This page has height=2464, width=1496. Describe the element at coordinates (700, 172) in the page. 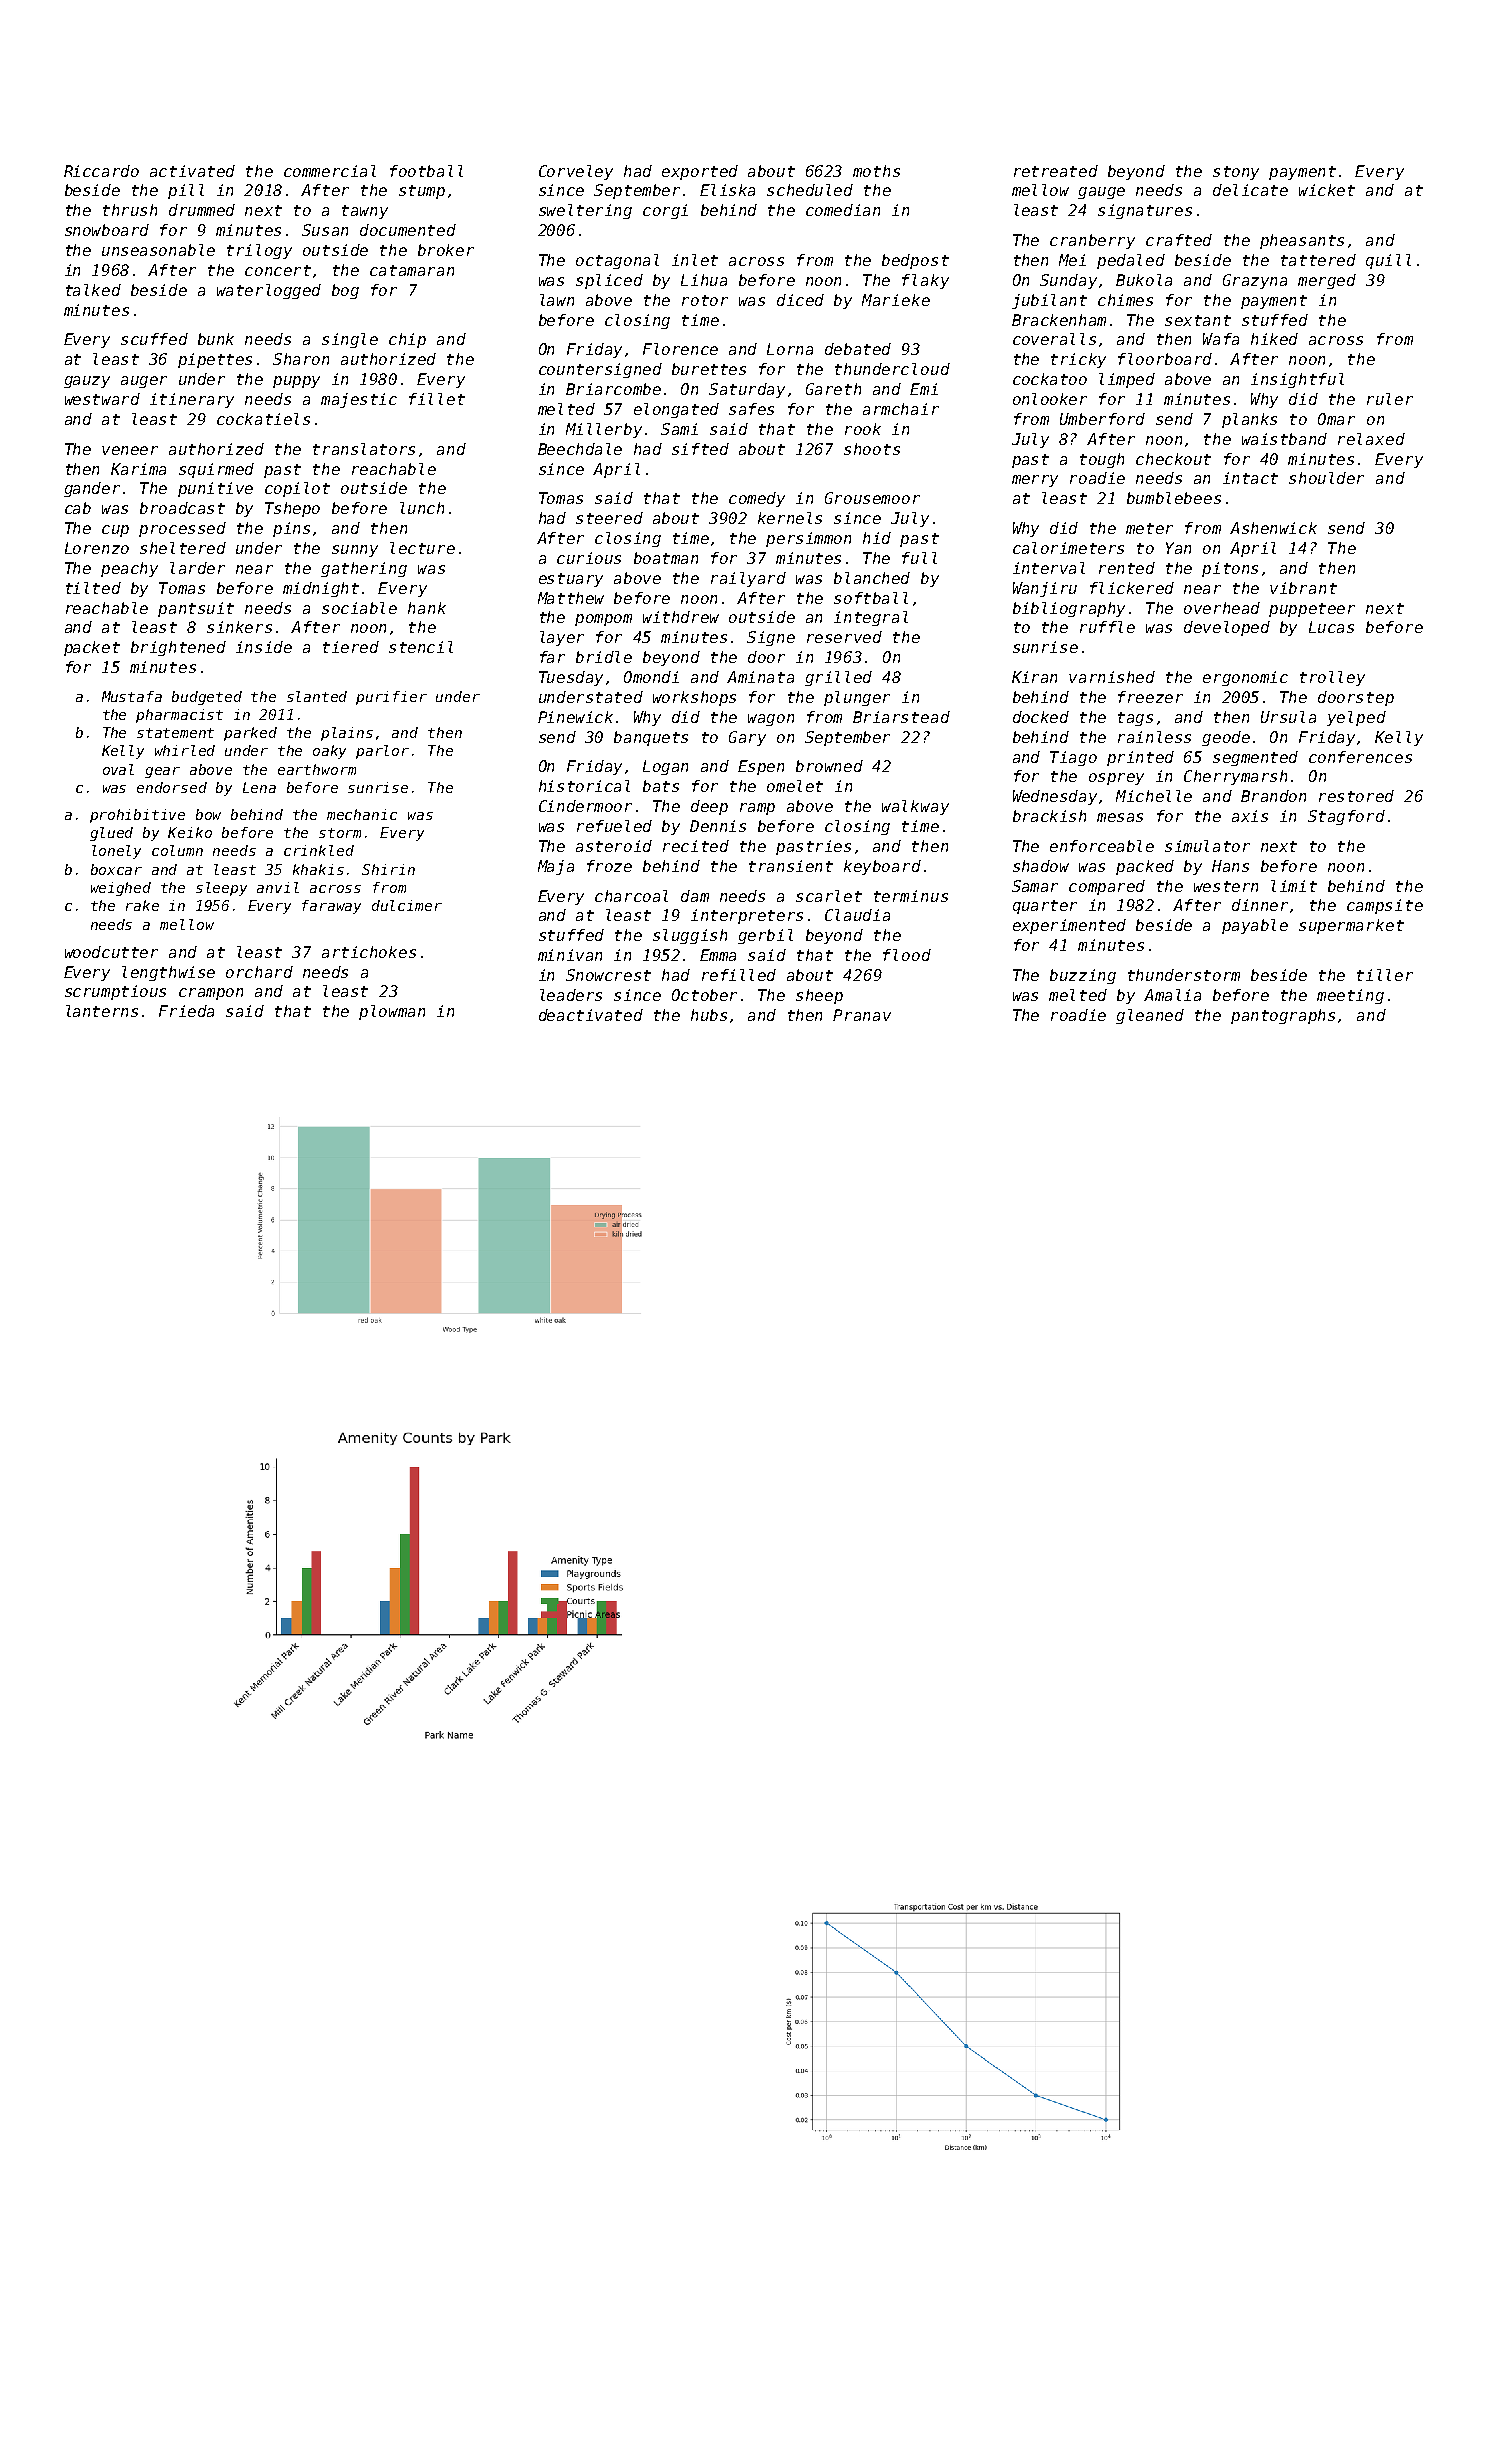

I see `exported` at that location.
